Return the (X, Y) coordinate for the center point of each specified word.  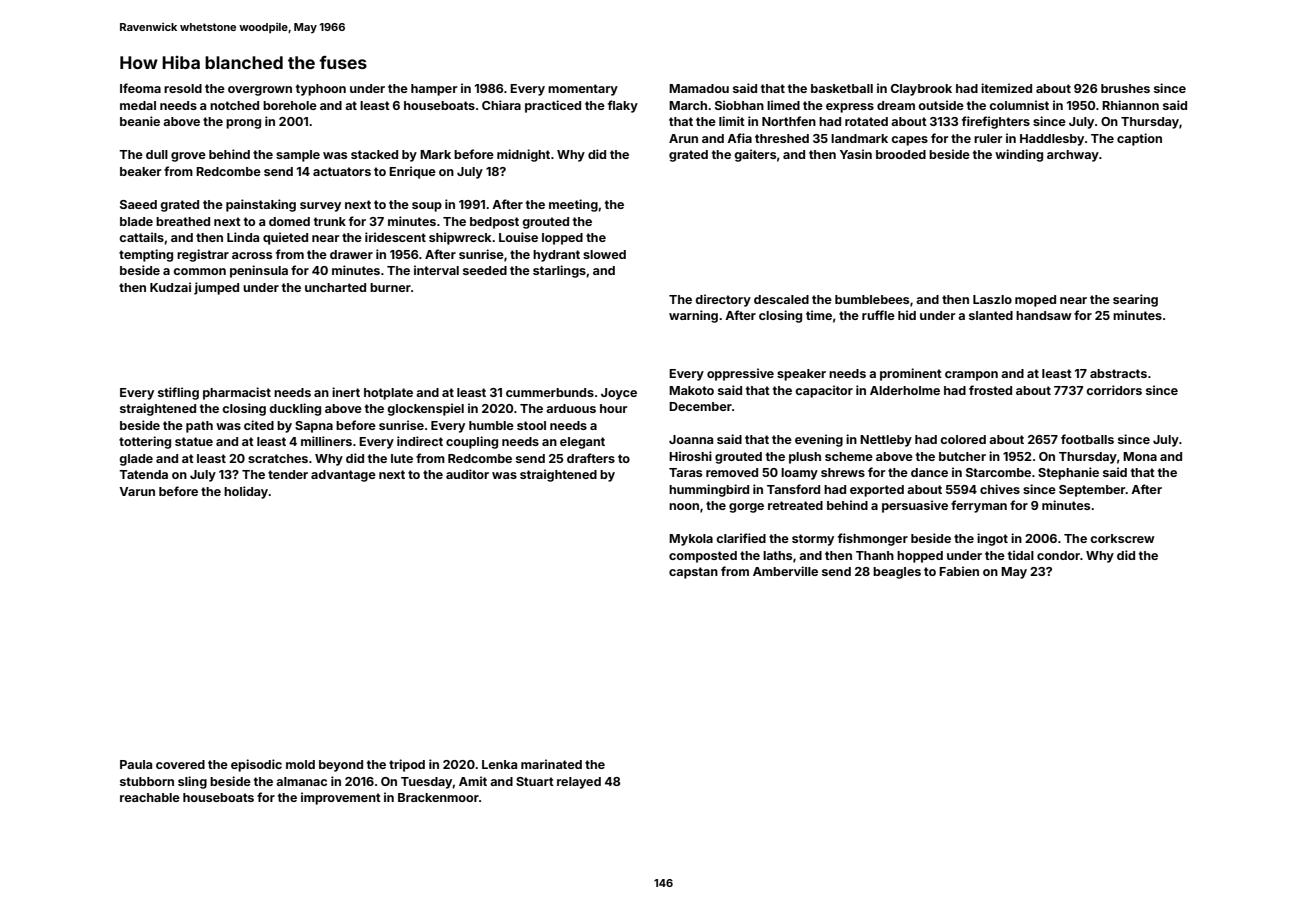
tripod (407, 765)
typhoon (321, 90)
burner (390, 287)
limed (783, 105)
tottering (145, 442)
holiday (246, 492)
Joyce (619, 394)
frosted (990, 390)
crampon (971, 376)
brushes (1125, 88)
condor (1058, 555)
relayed (579, 783)
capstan (693, 573)
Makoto (691, 390)
